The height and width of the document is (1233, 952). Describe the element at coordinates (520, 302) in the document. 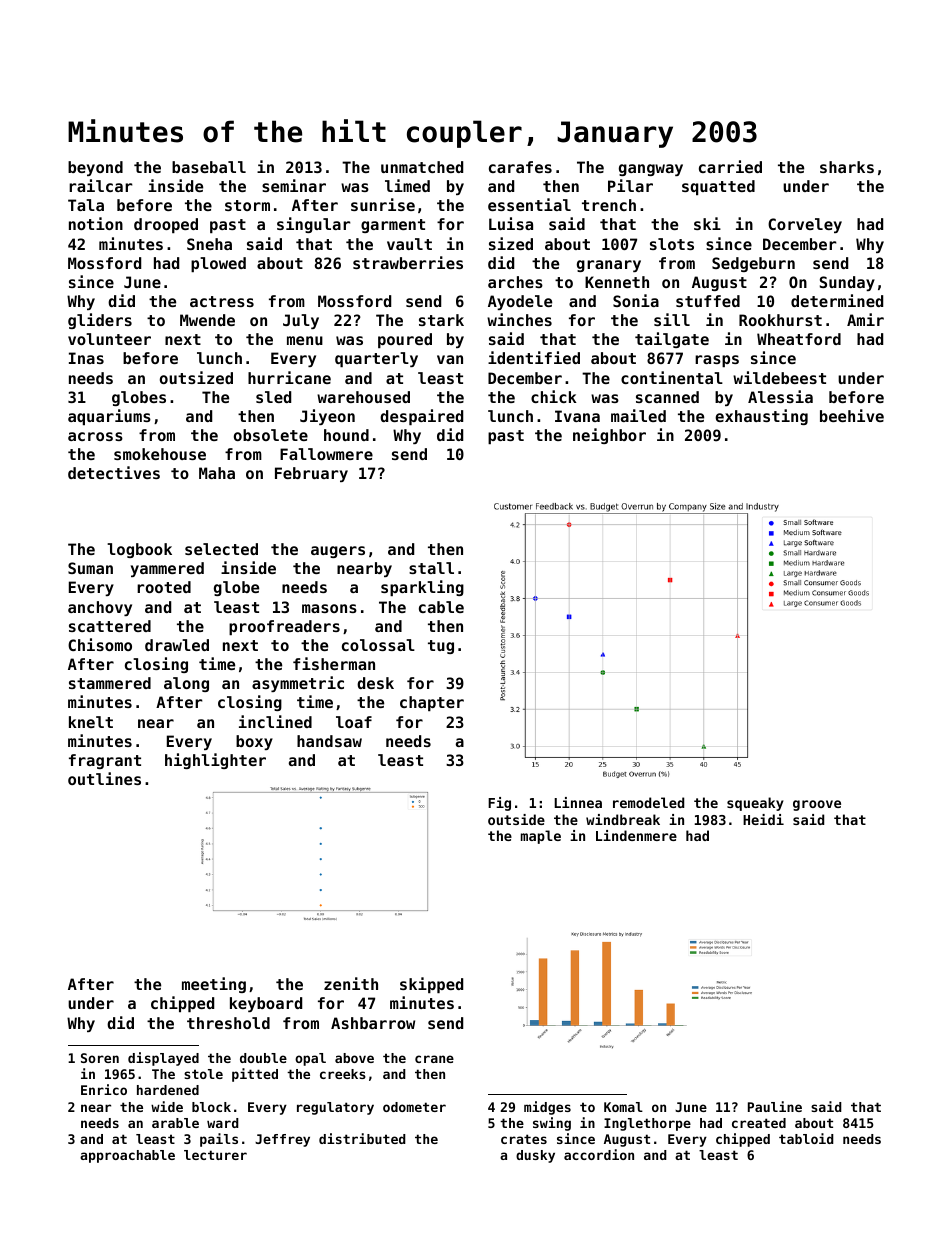

I see `Ayodele` at that location.
